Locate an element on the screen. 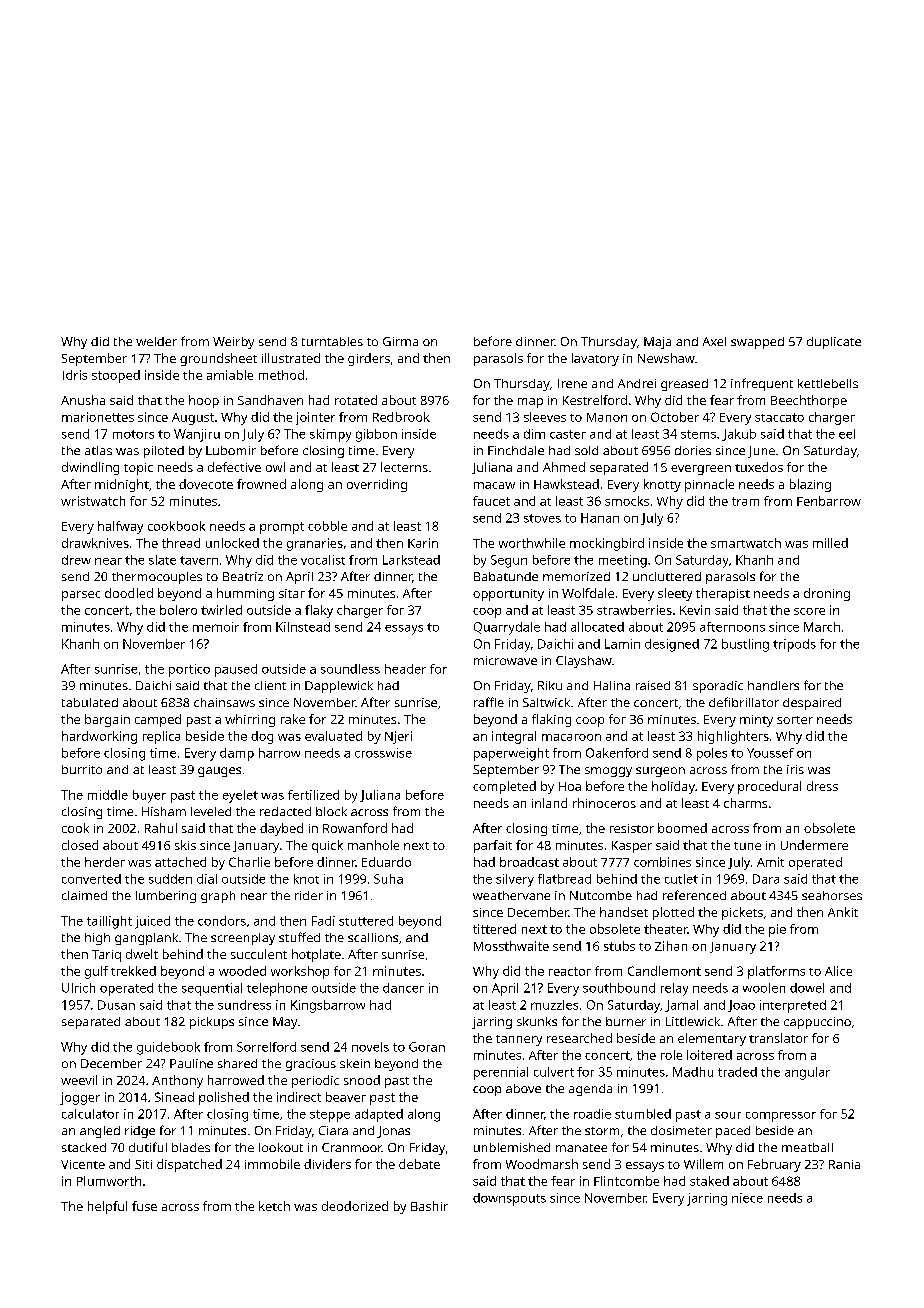 The image size is (924, 1308). Lamin is located at coordinates (622, 644).
